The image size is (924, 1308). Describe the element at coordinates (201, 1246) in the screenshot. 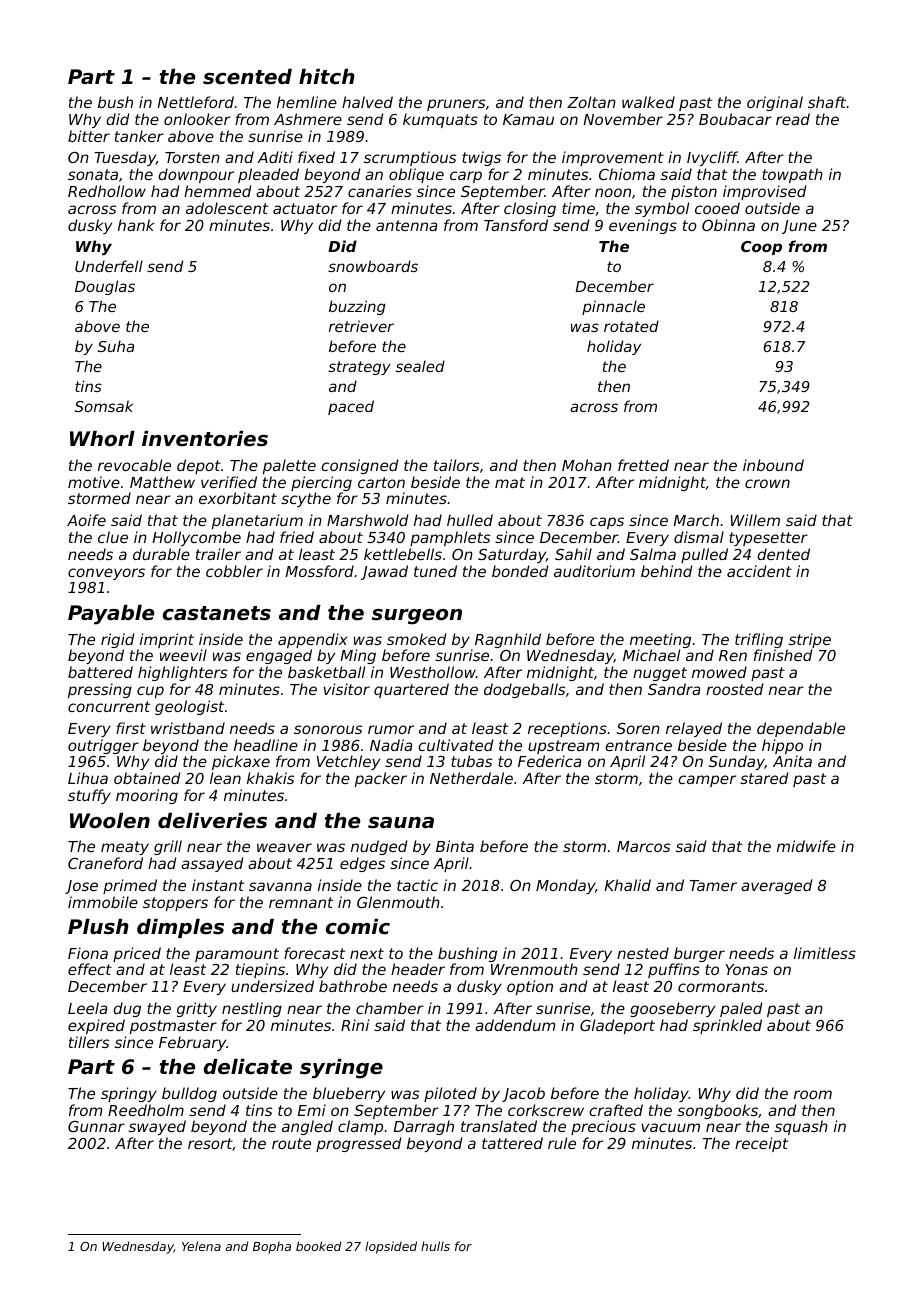

I see `Yelena` at that location.
